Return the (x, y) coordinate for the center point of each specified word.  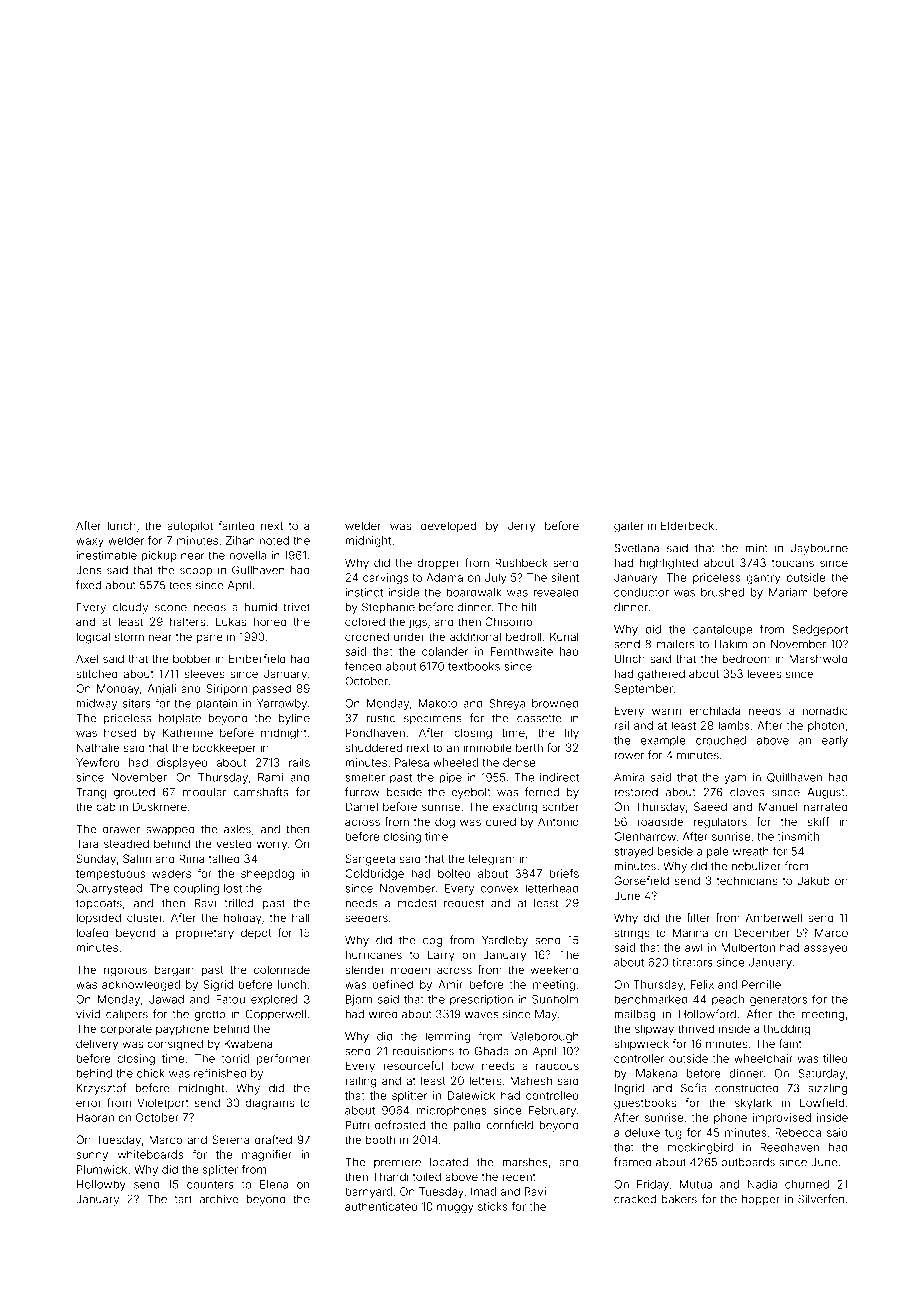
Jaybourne (819, 549)
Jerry (521, 527)
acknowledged (141, 986)
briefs (564, 873)
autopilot (190, 526)
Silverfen (821, 1199)
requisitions (423, 1052)
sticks (493, 1206)
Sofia (694, 1088)
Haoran (95, 1117)
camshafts (261, 792)
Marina (690, 932)
